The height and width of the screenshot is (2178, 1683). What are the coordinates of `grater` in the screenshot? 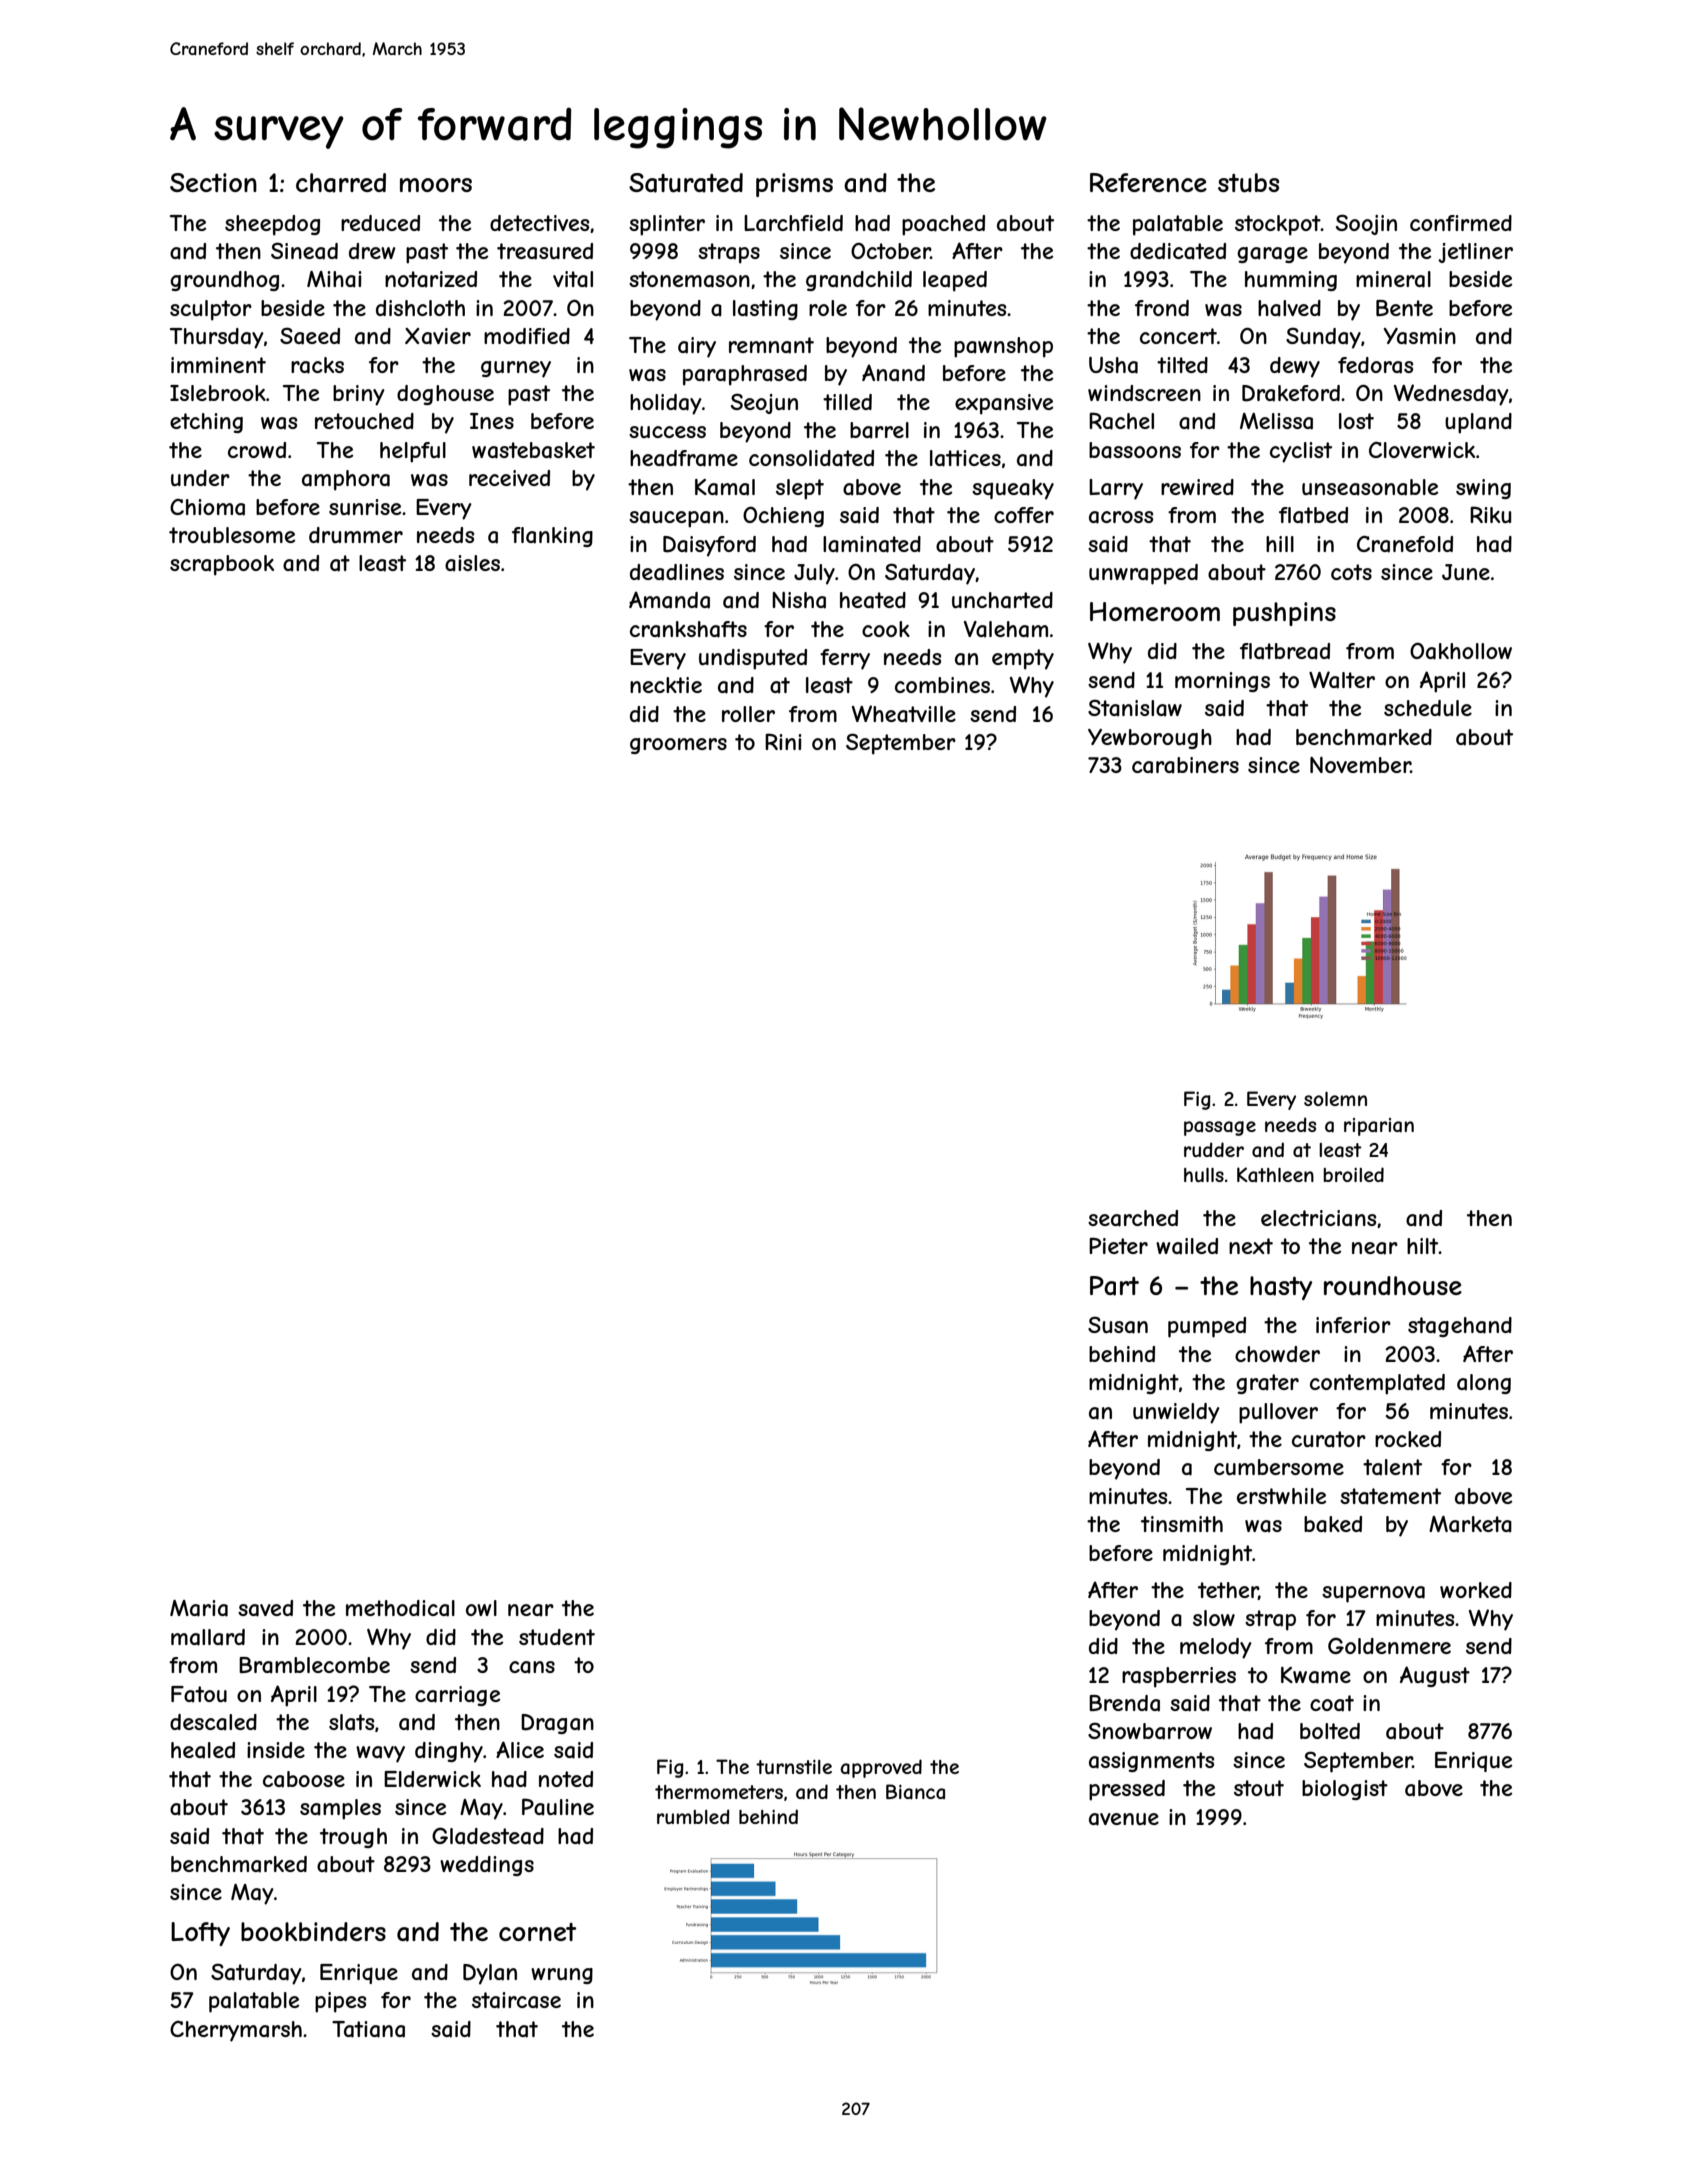 It's located at (1267, 1384).
